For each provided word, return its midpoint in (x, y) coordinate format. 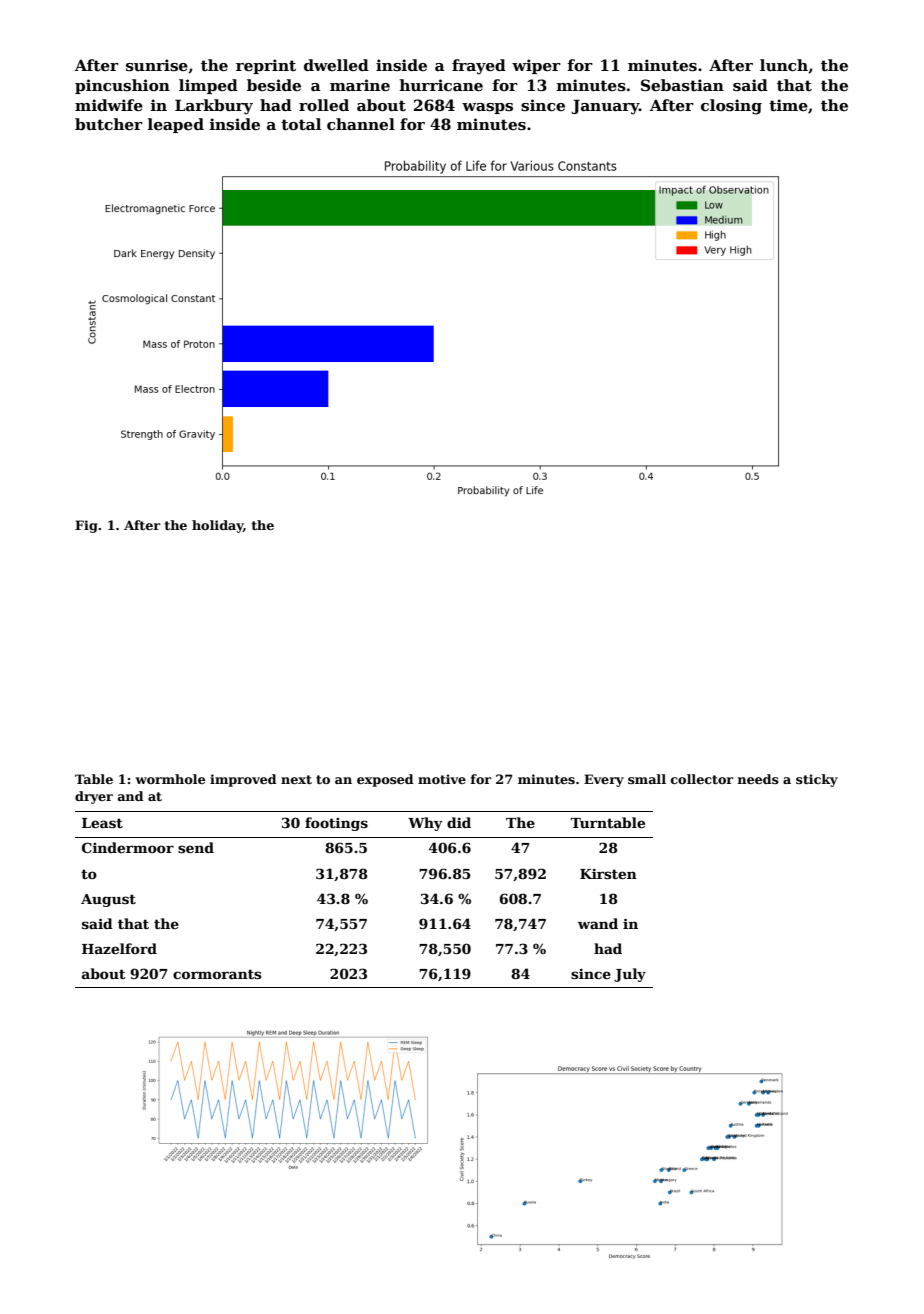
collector (702, 779)
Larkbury (214, 107)
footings (336, 824)
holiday (217, 526)
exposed (385, 780)
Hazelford (119, 948)
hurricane (441, 85)
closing (731, 107)
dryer (94, 797)
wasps (487, 108)
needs (758, 779)
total (301, 124)
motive (442, 779)
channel (361, 124)
